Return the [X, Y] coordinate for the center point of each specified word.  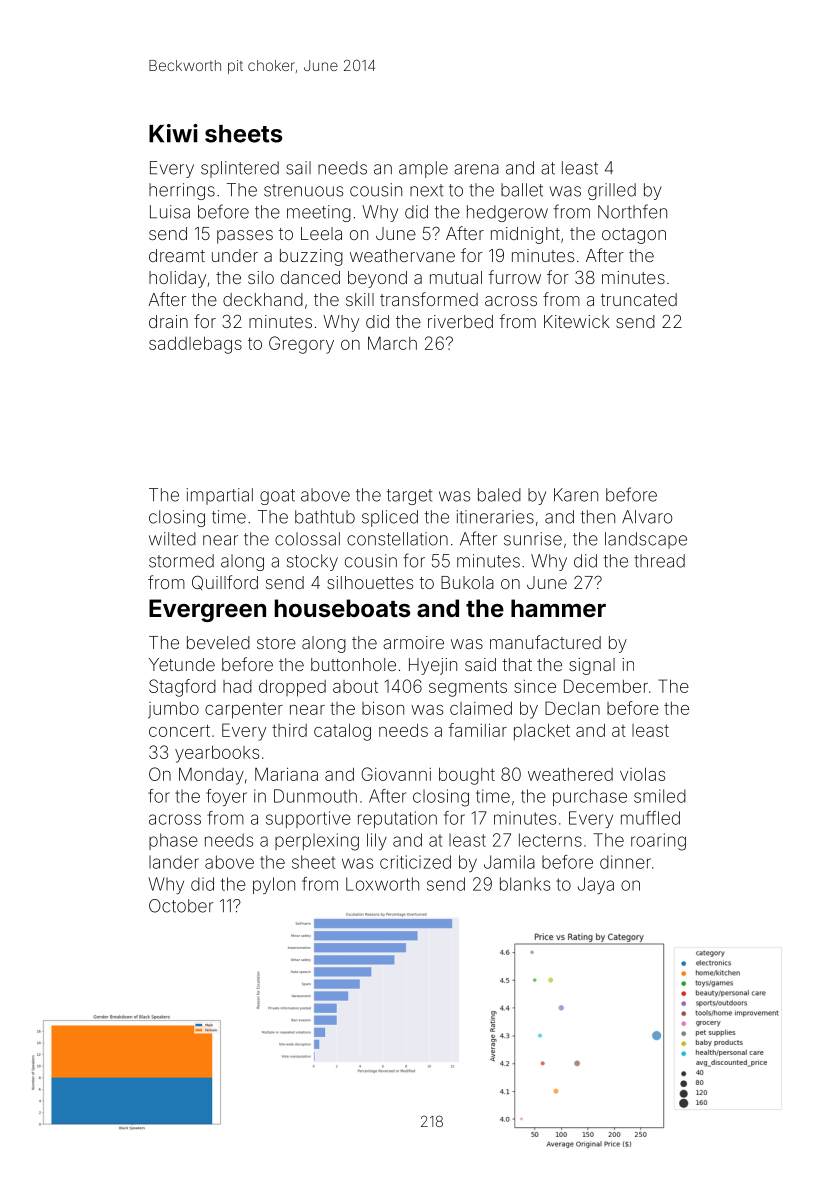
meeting [319, 213]
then [598, 517]
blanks [525, 884]
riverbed [460, 321]
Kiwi [173, 133]
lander [174, 862]
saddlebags [195, 345]
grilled [612, 191]
